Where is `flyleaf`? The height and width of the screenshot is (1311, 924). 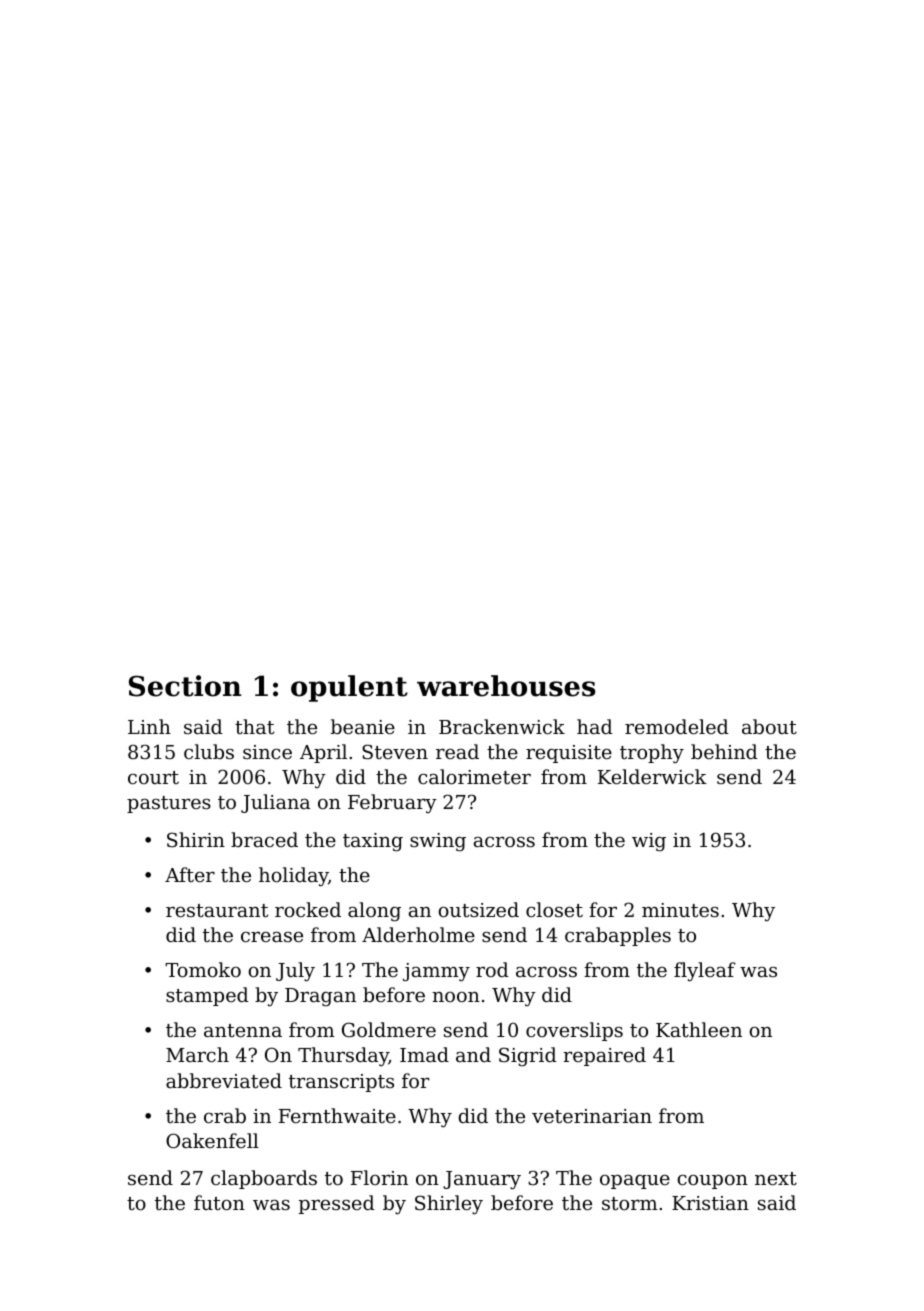
flyleaf is located at coordinates (705, 972).
